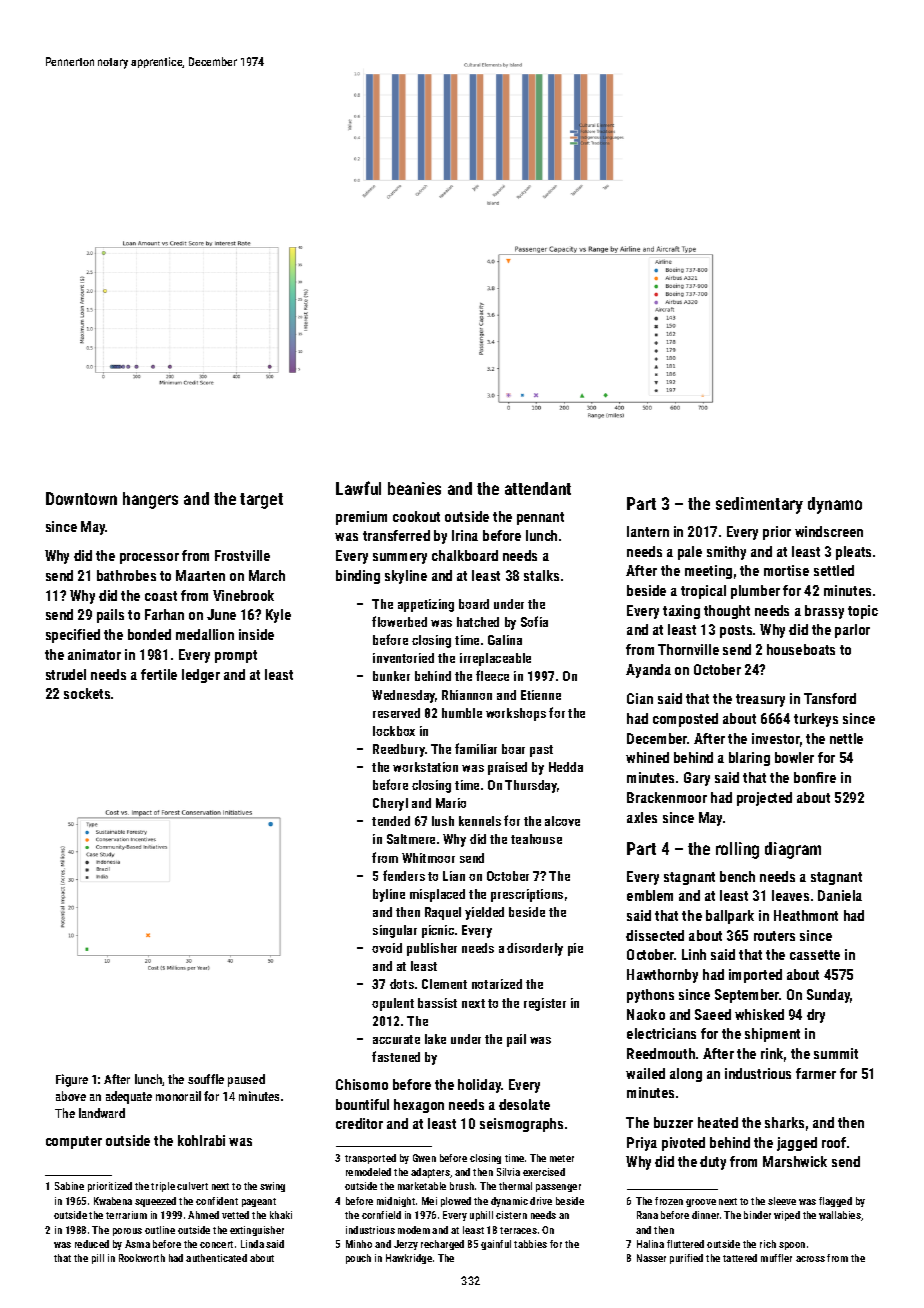 Image resolution: width=924 pixels, height=1308 pixels. I want to click on Cheryl, so click(390, 804).
